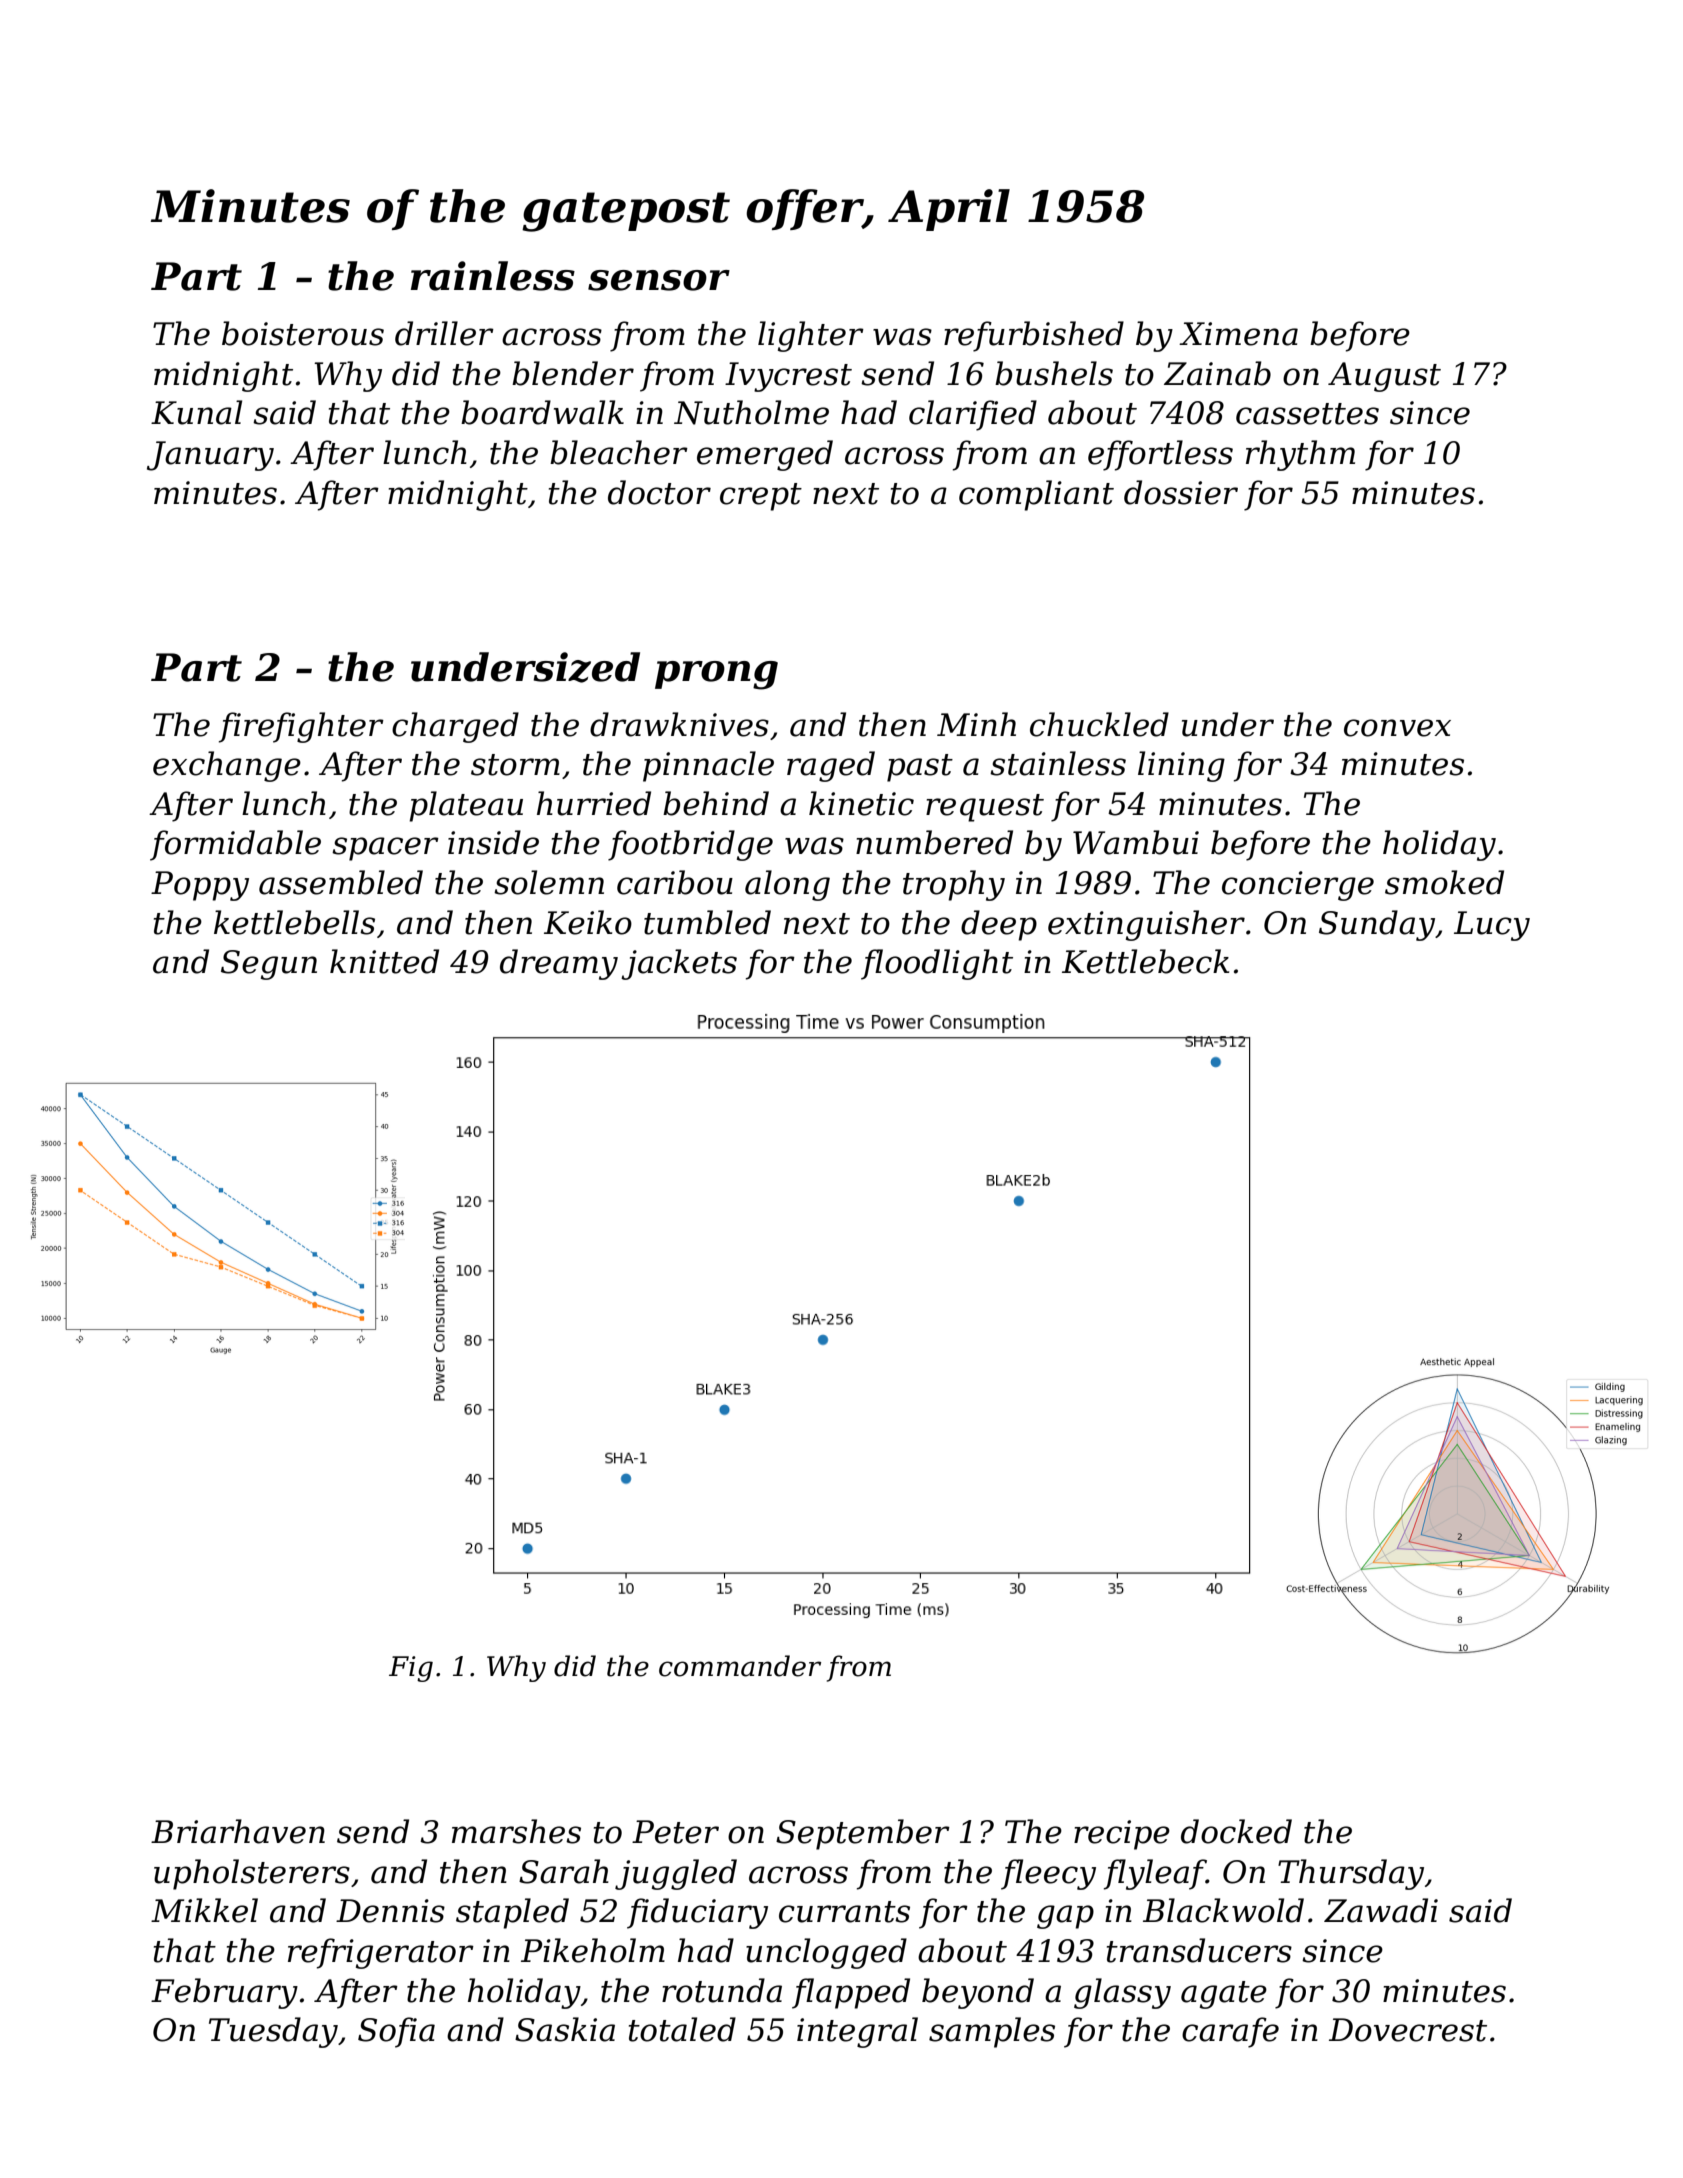 The image size is (1683, 2178). What do you see at coordinates (1444, 882) in the screenshot?
I see `smoked` at bounding box center [1444, 882].
